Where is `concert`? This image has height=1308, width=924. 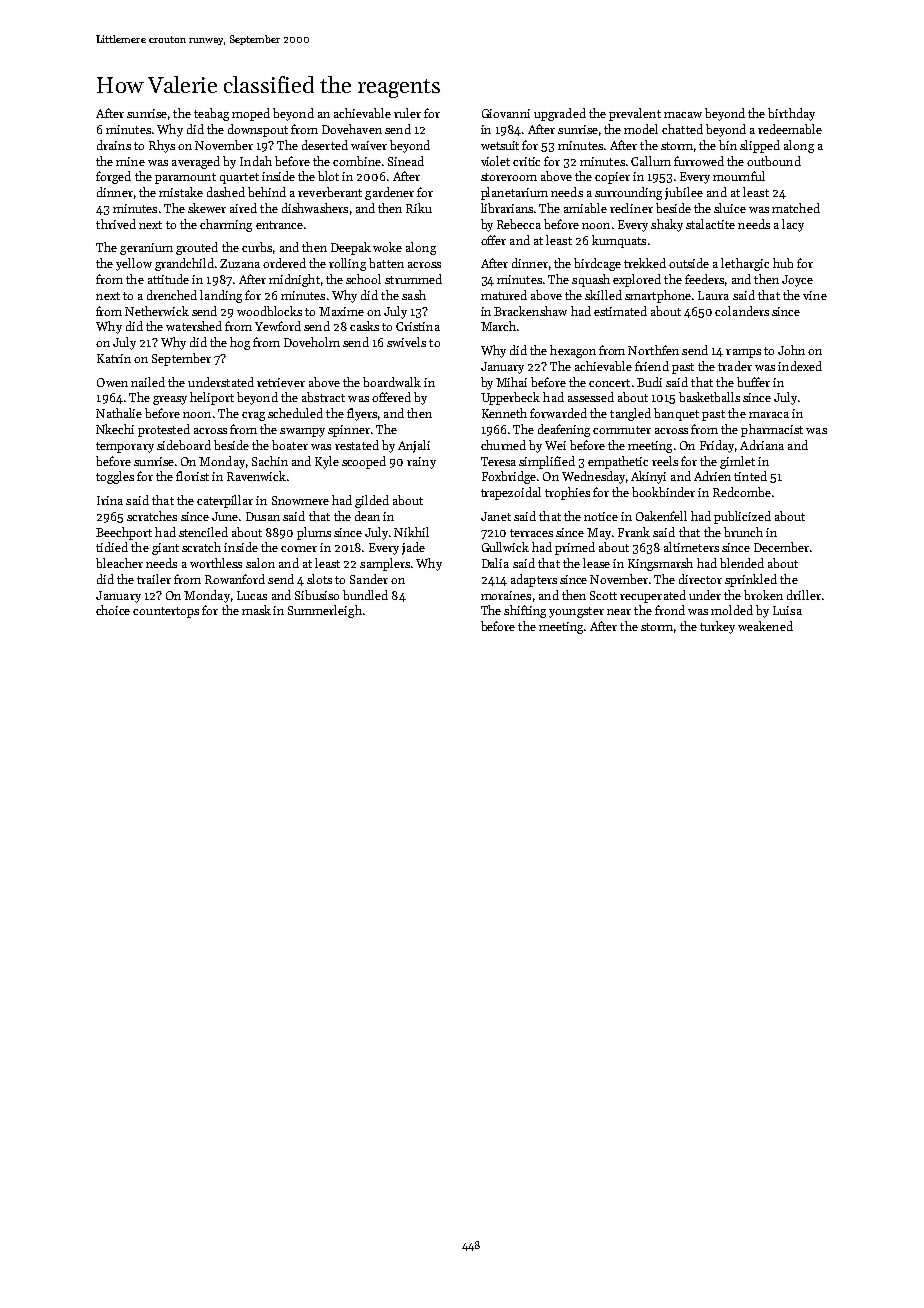
concert is located at coordinates (609, 383).
